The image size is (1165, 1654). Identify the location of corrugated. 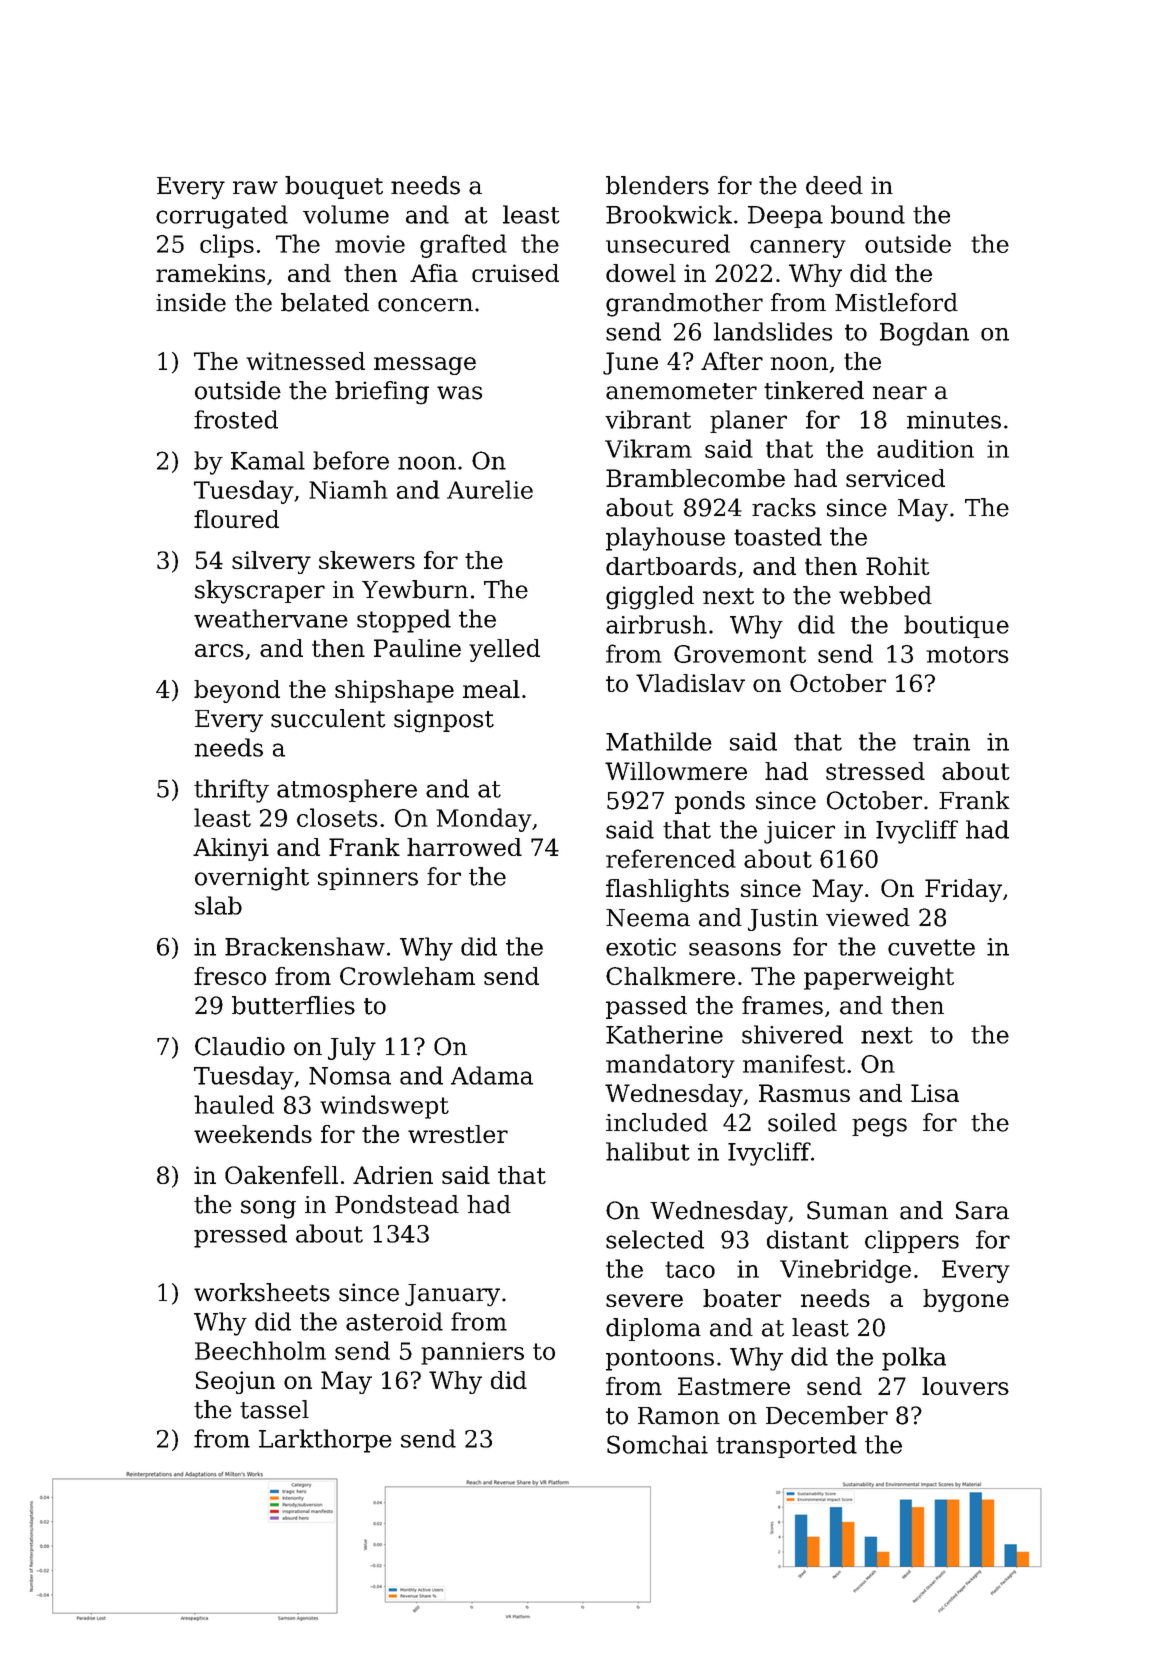
(222, 217).
